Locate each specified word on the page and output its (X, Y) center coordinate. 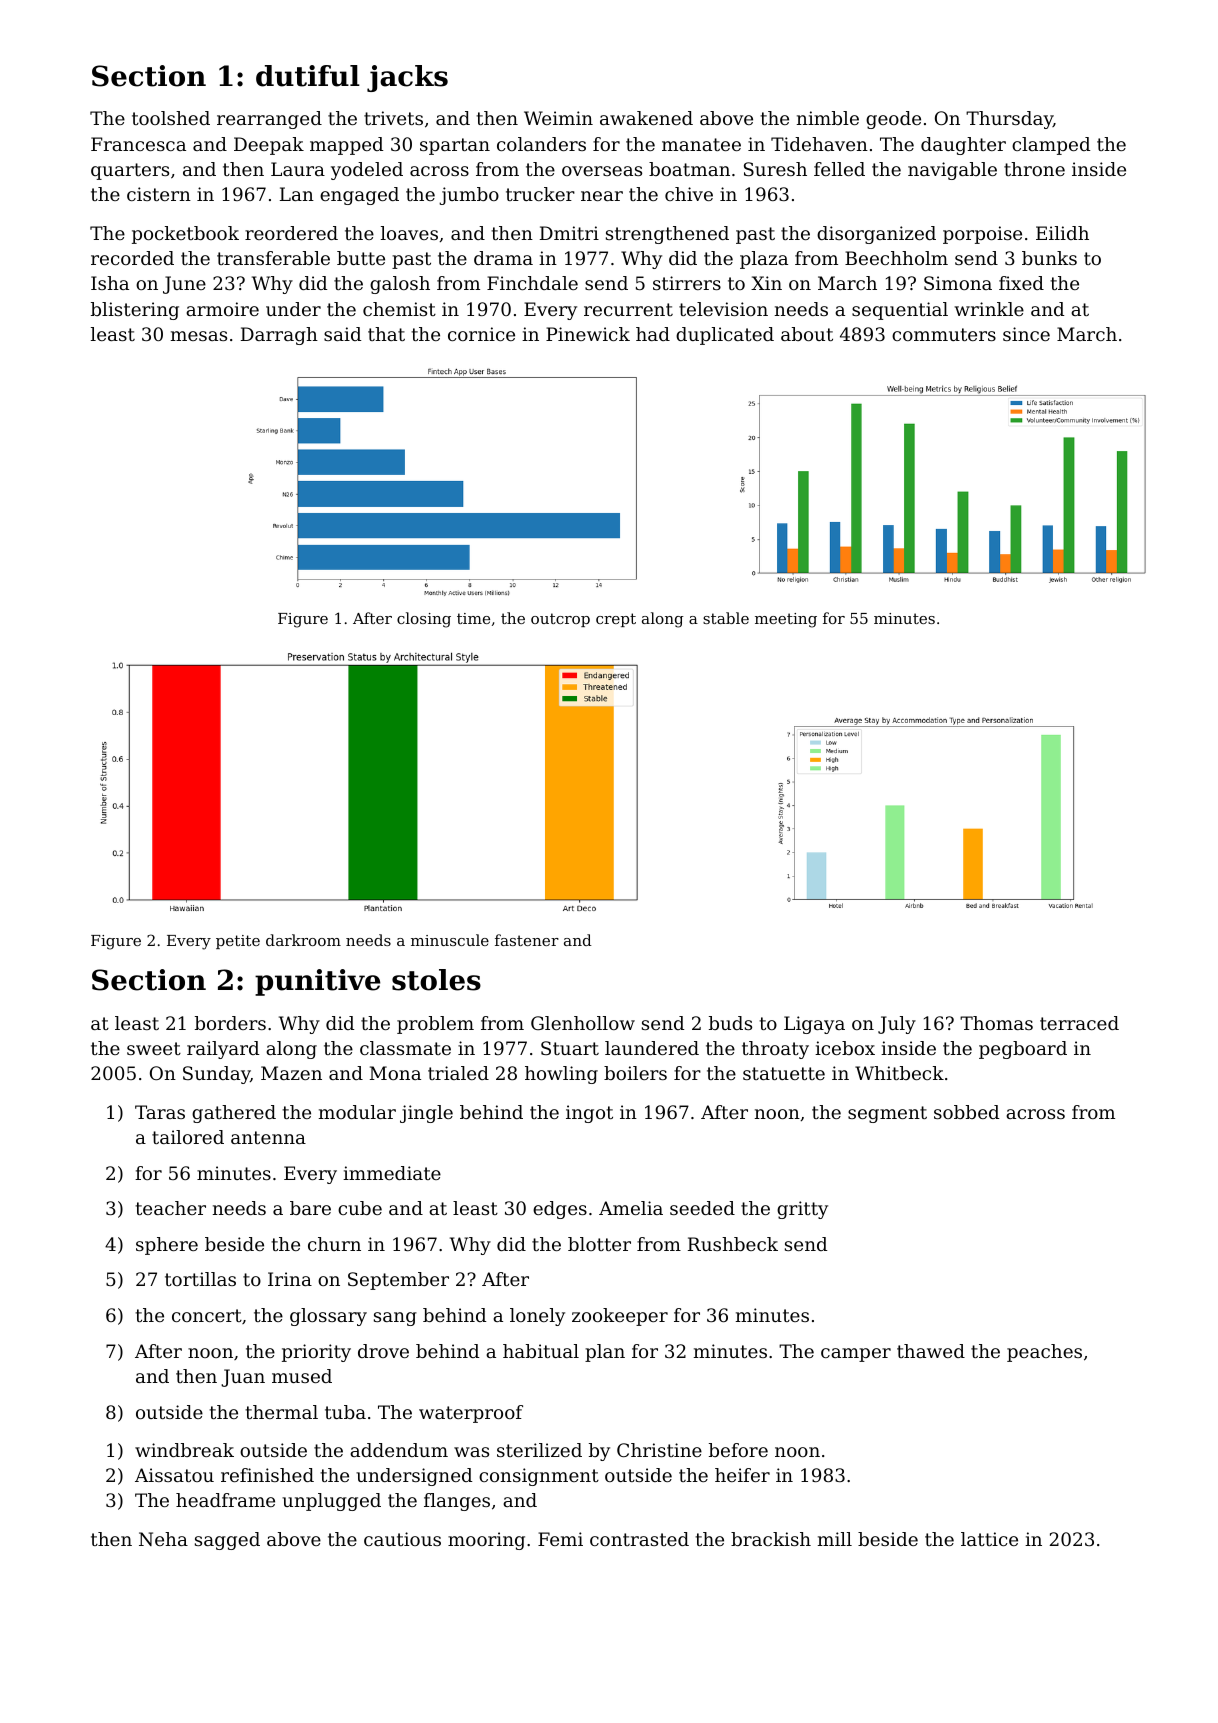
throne (1034, 169)
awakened (646, 118)
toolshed (171, 118)
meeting (786, 620)
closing (424, 620)
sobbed (966, 1112)
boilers (635, 1073)
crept (616, 620)
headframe (225, 1500)
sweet (154, 1048)
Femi (560, 1539)
